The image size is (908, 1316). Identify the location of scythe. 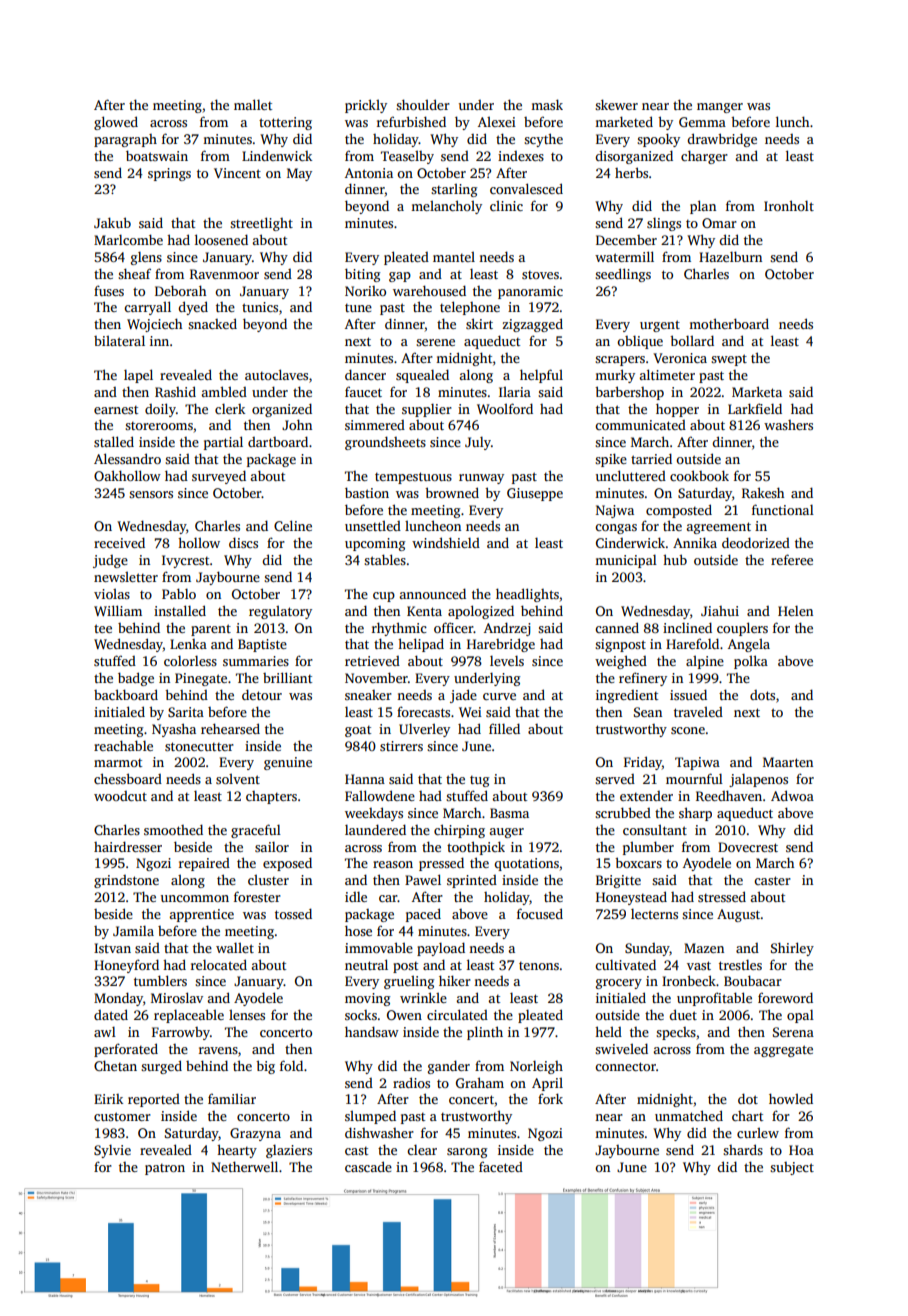
(543, 140).
